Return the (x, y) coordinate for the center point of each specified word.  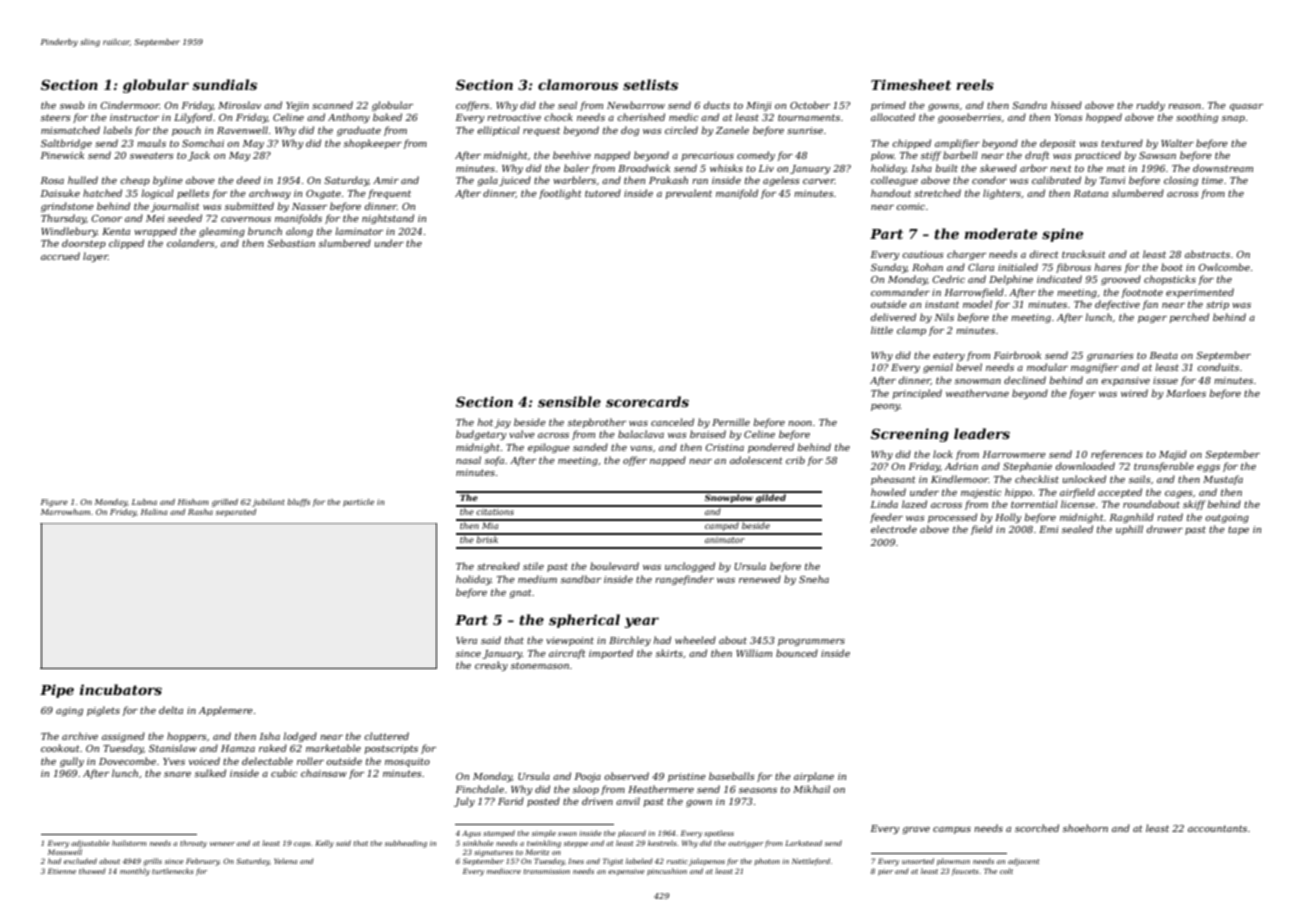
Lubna (144, 502)
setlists (650, 84)
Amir (386, 180)
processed (952, 518)
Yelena (285, 861)
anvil (628, 801)
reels (975, 84)
